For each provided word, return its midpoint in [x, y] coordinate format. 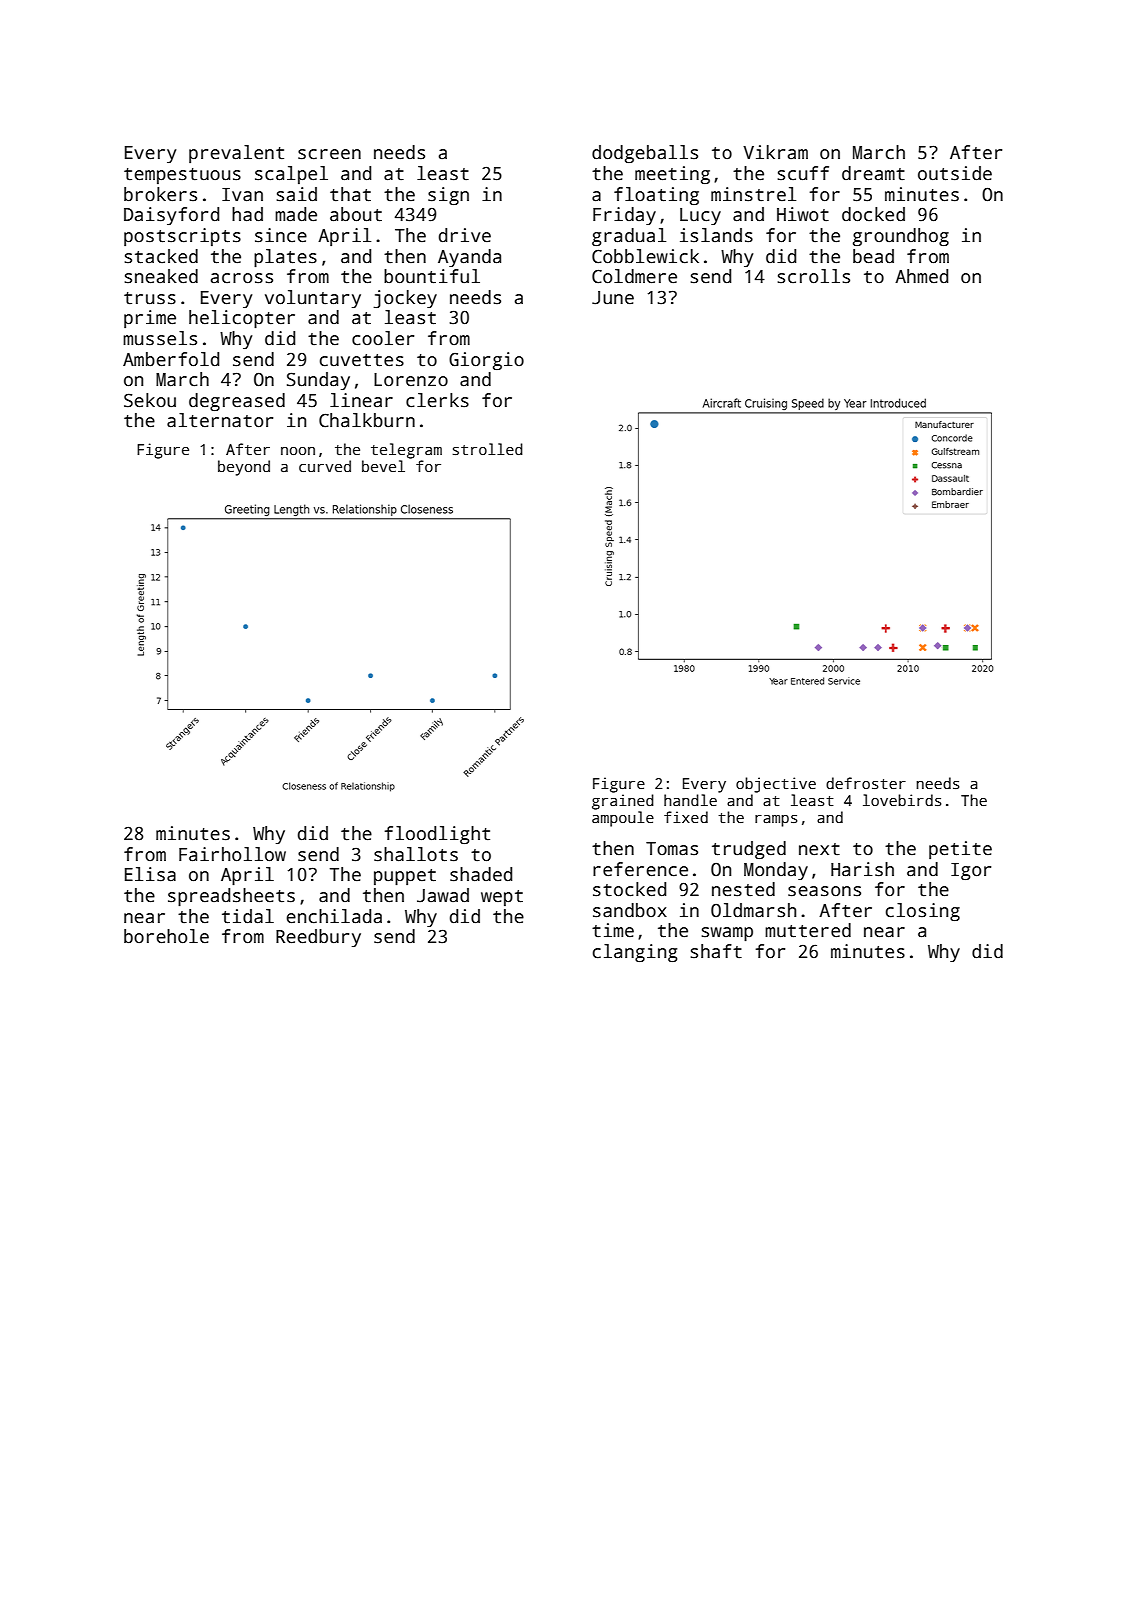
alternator [220, 420]
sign [448, 196]
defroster [866, 783]
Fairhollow [232, 854]
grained [623, 802]
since [281, 235]
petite [960, 850]
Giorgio [486, 361]
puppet [405, 877]
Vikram [775, 152]
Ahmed [921, 276]
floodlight [437, 835]
